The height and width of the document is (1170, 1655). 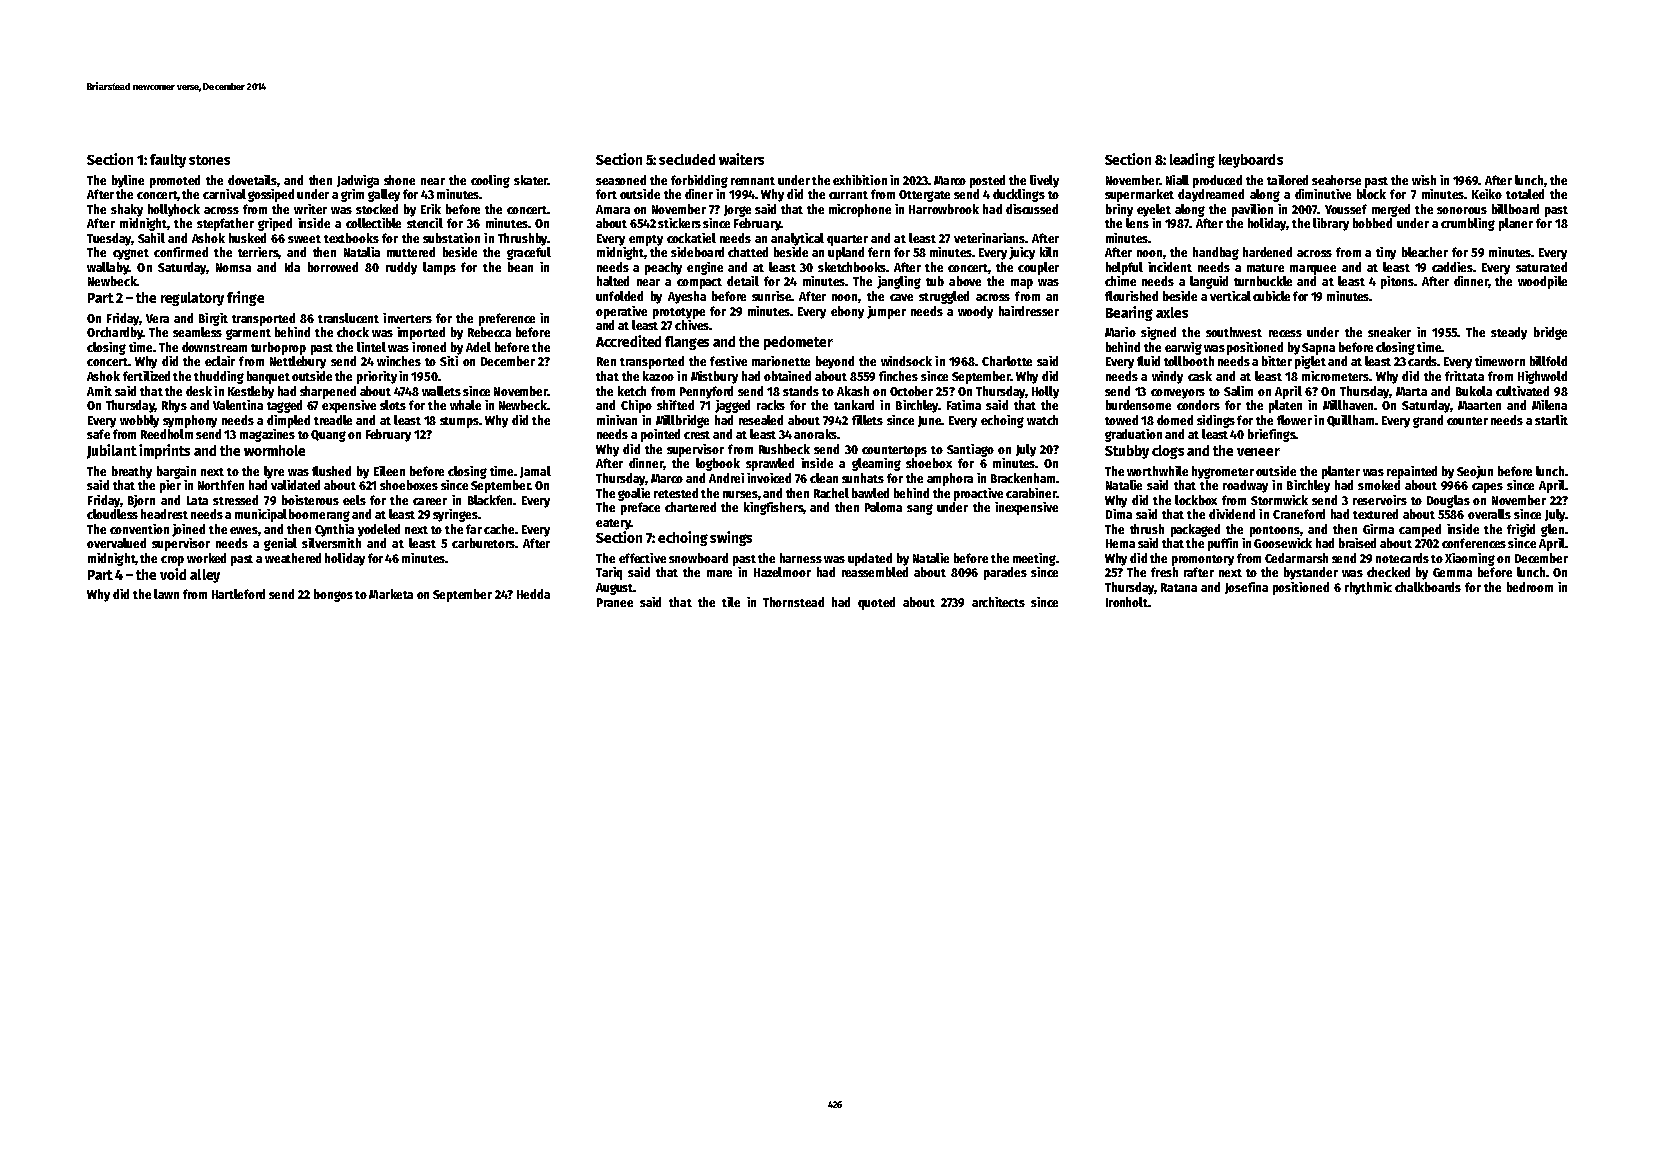 I want to click on harness, so click(x=801, y=558).
